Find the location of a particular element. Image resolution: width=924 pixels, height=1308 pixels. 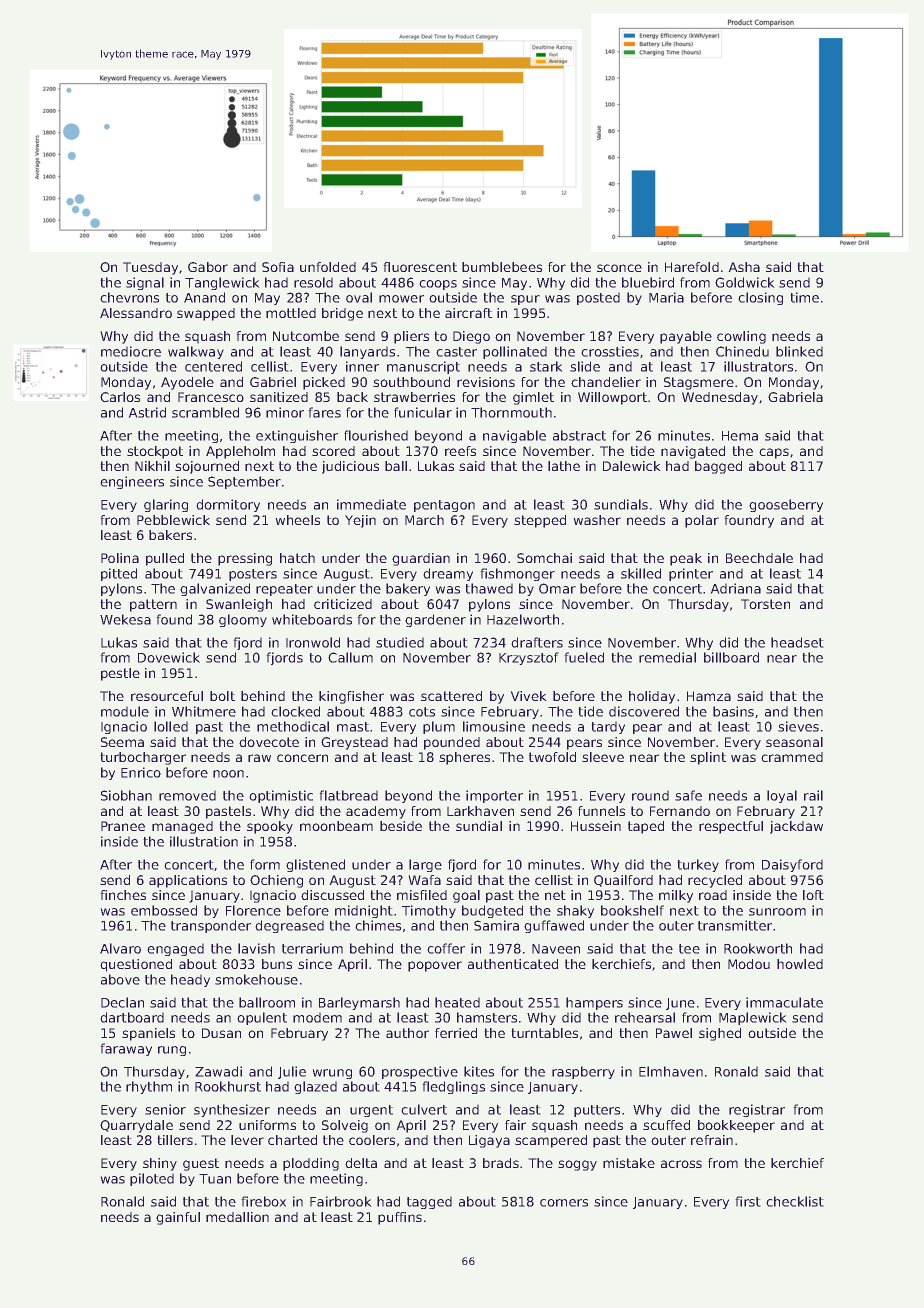

signal is located at coordinates (145, 283).
